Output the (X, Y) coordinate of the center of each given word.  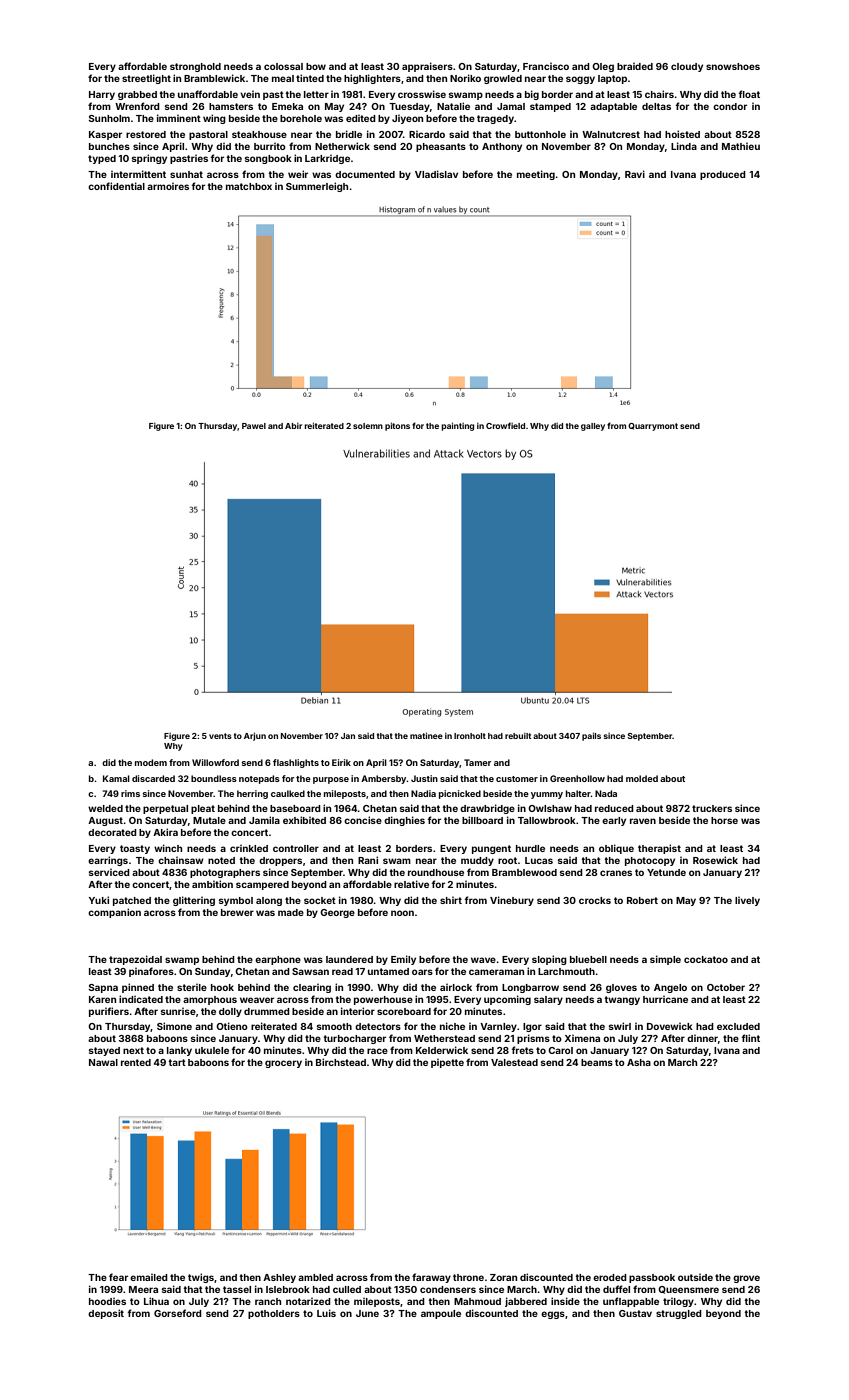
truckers (712, 808)
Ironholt (470, 736)
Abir (293, 425)
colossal (283, 66)
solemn (368, 426)
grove (746, 1279)
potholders (274, 1314)
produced (723, 175)
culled (347, 1289)
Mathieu (741, 146)
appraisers (427, 67)
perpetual (165, 809)
